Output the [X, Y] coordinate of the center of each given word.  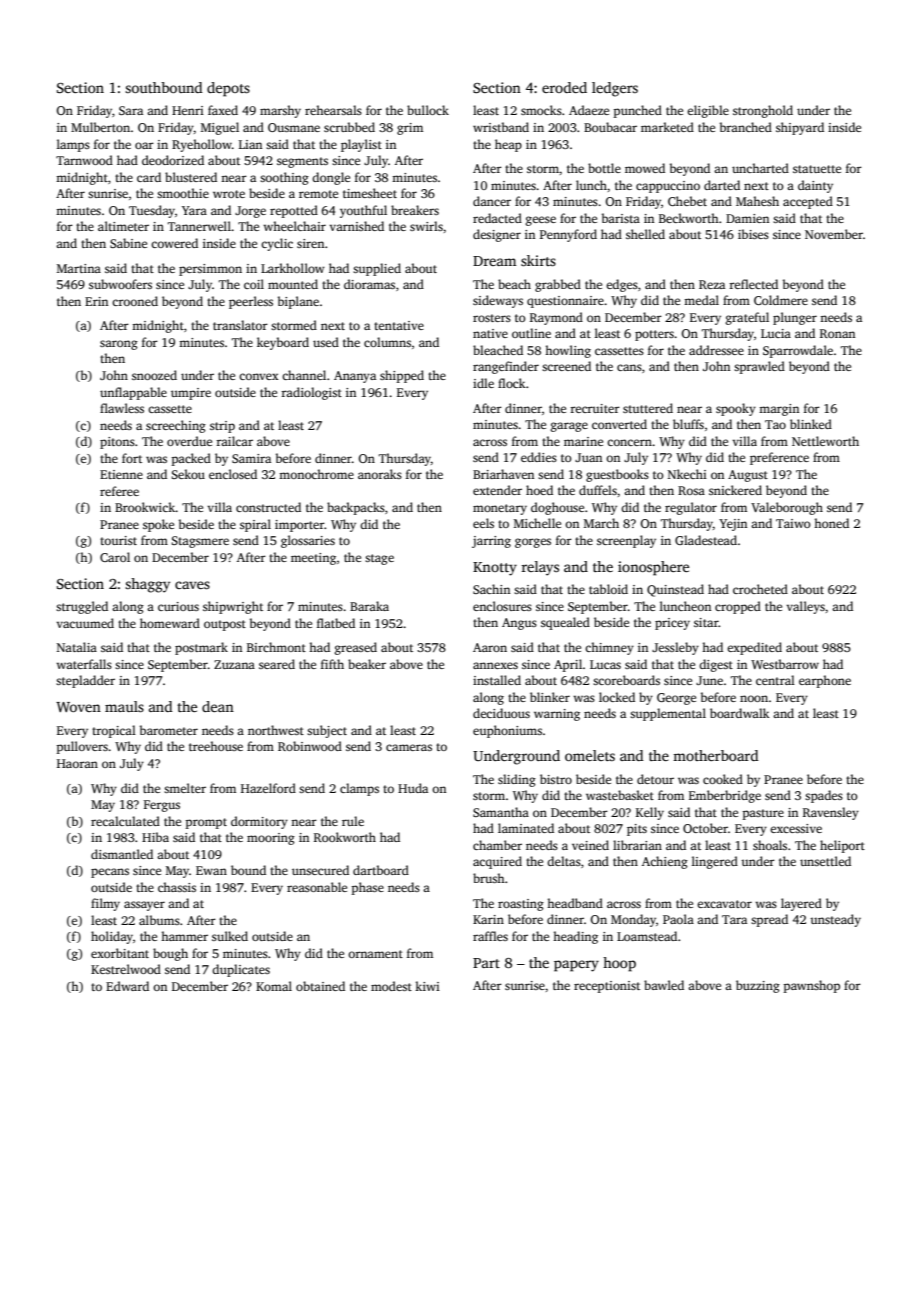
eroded [564, 87]
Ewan [211, 870]
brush [489, 878]
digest [716, 665]
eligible [708, 111]
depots [228, 89]
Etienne [121, 474]
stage [379, 559]
